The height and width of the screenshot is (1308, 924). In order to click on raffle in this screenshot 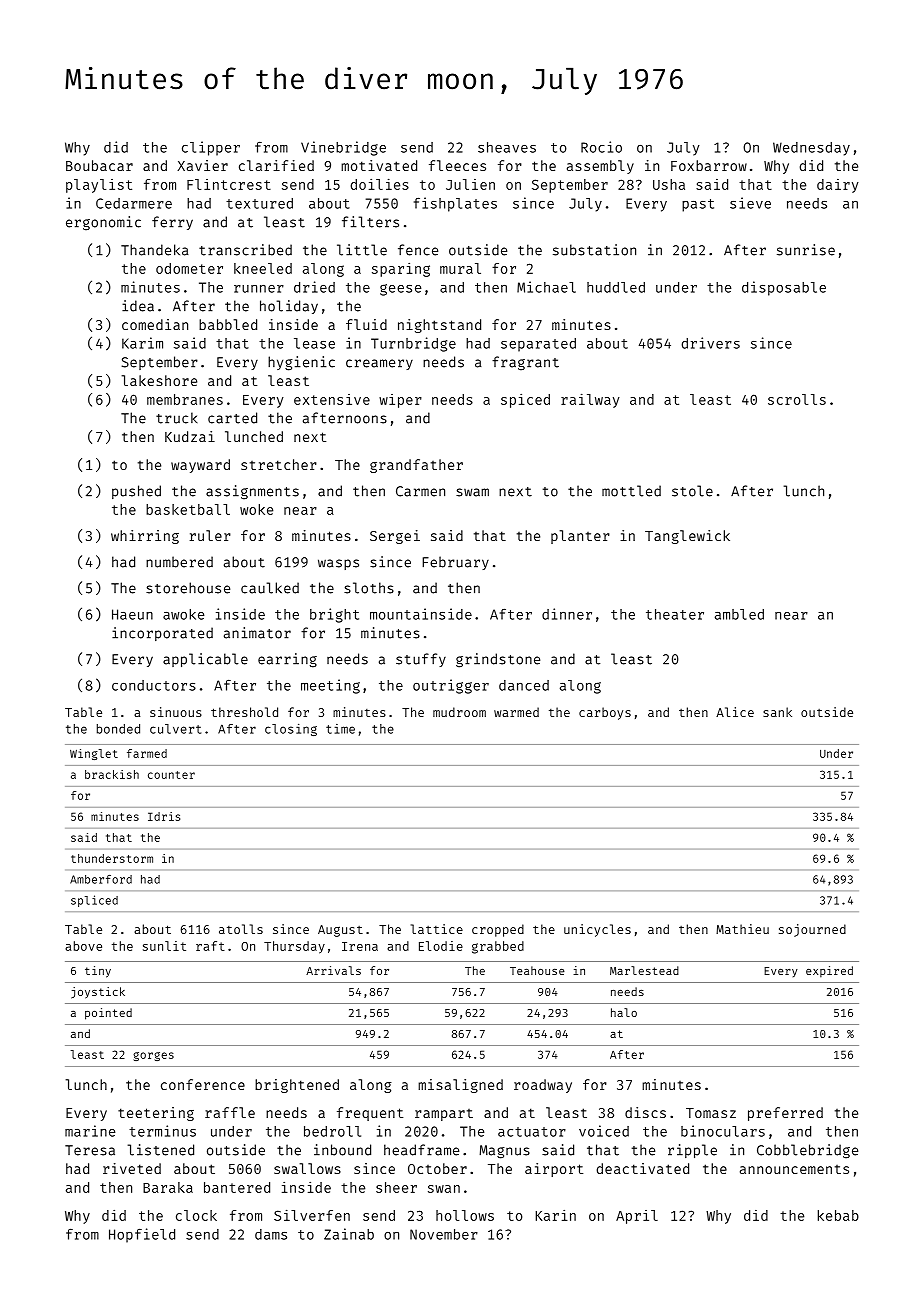, I will do `click(230, 1112)`.
